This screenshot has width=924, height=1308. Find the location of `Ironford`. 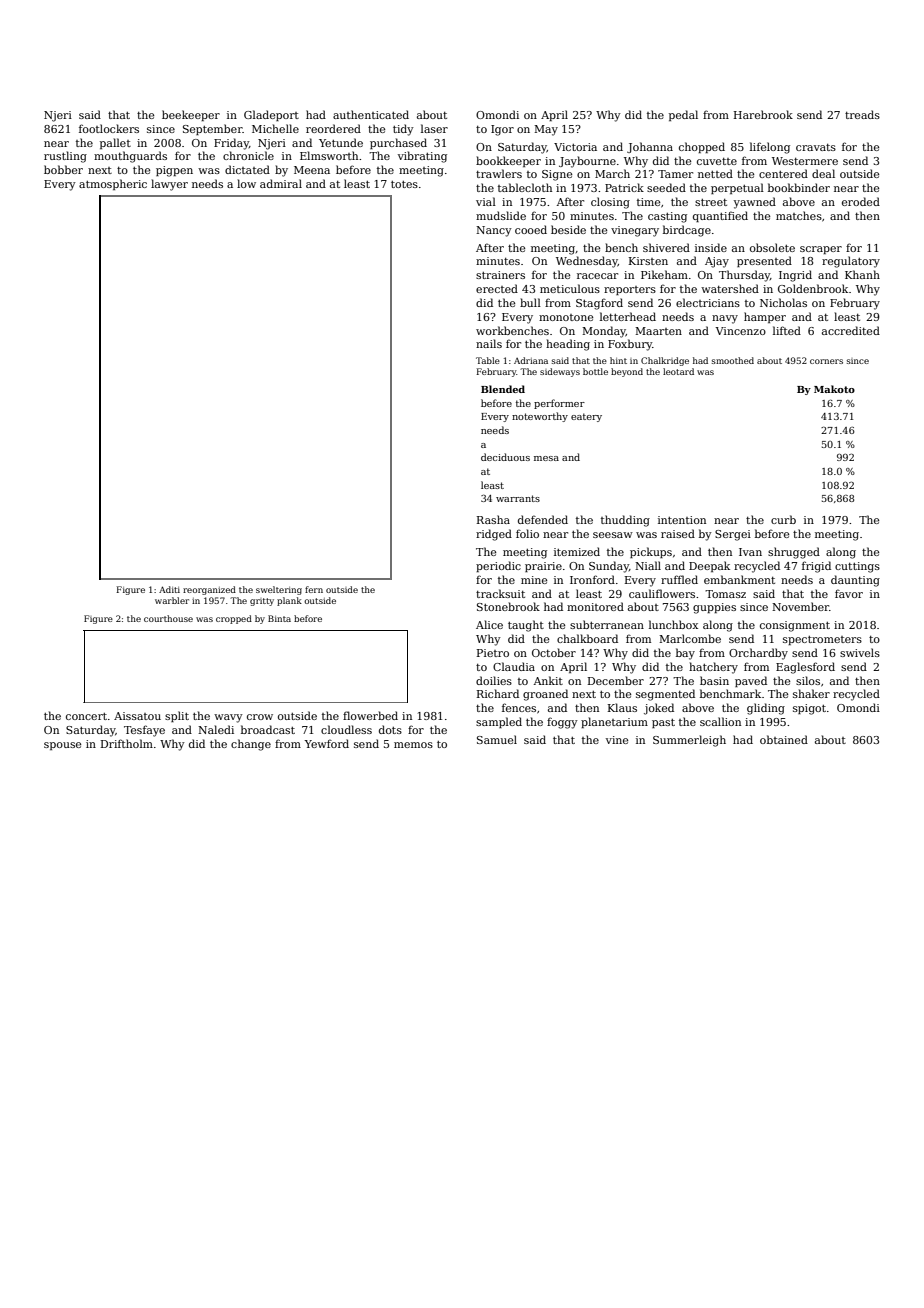

Ironford is located at coordinates (592, 579).
